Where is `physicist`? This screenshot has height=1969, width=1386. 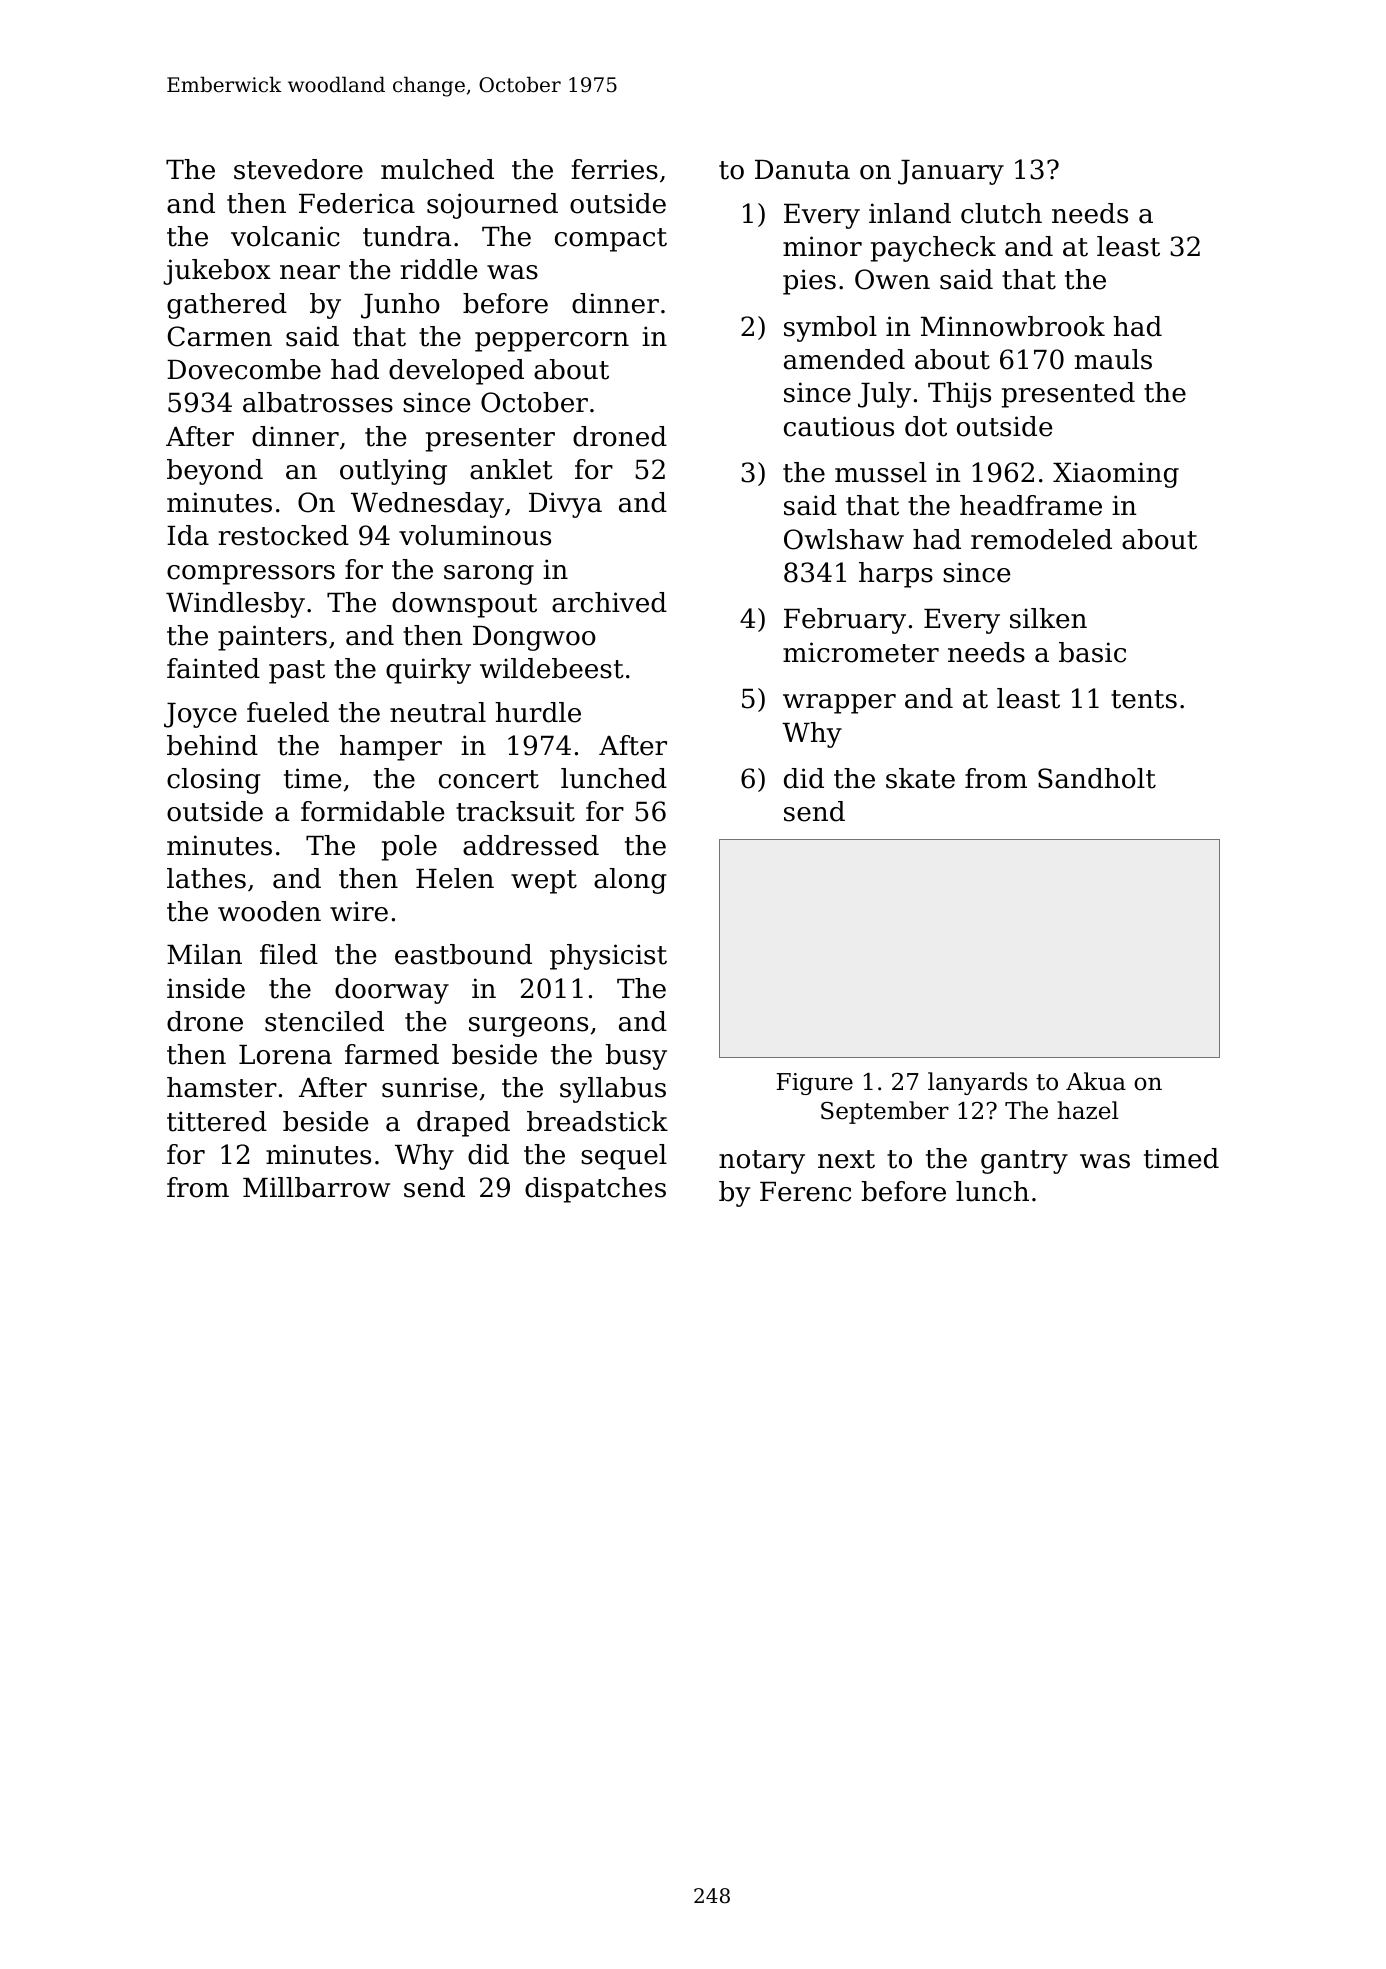
physicist is located at coordinates (608, 957).
